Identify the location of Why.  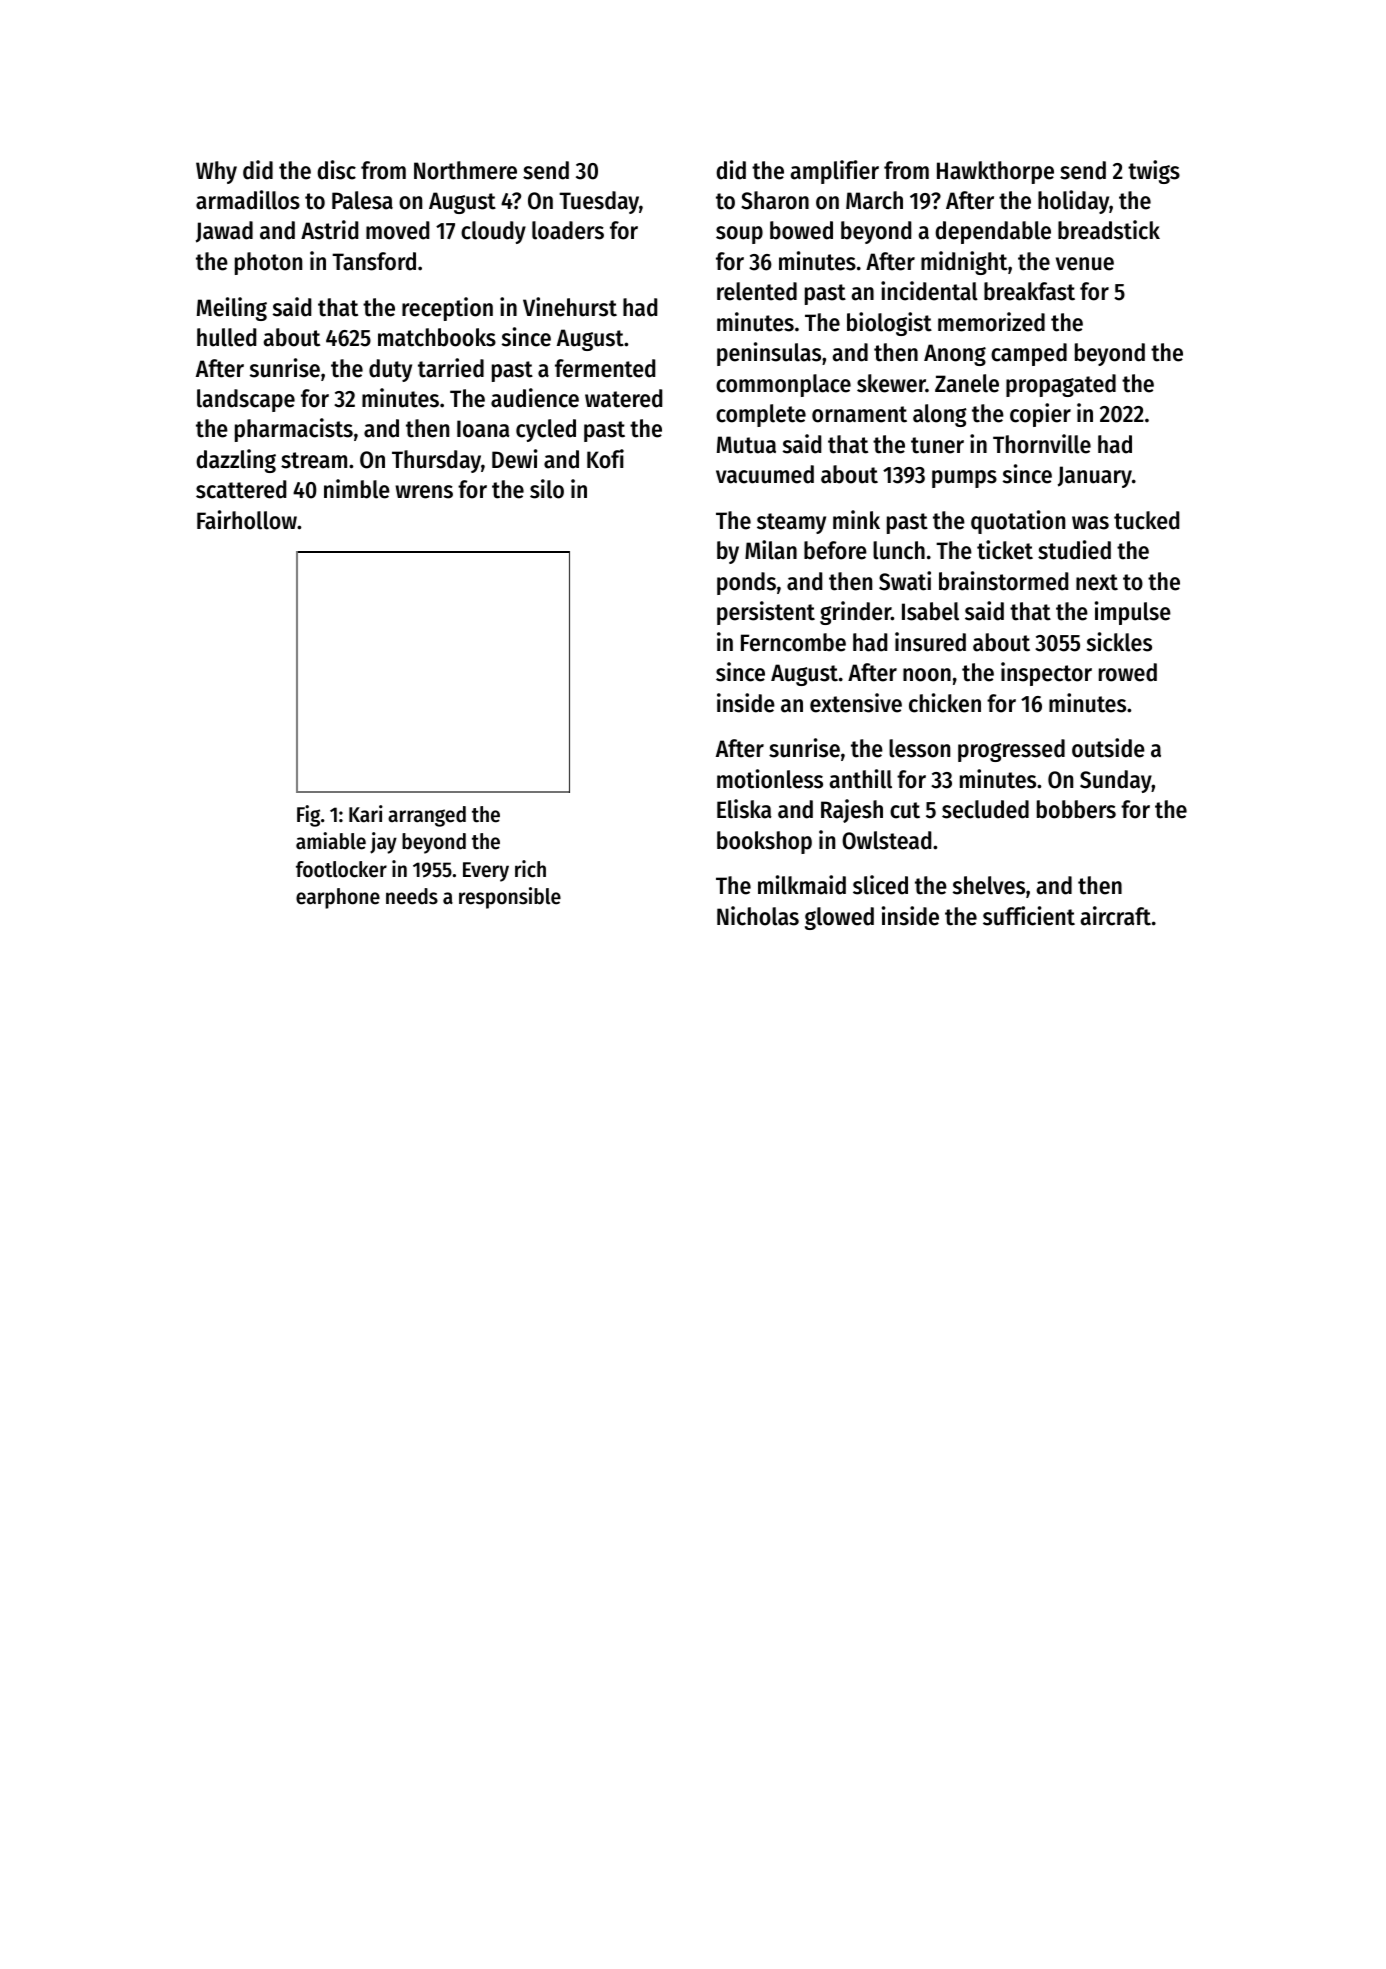
(216, 172).
